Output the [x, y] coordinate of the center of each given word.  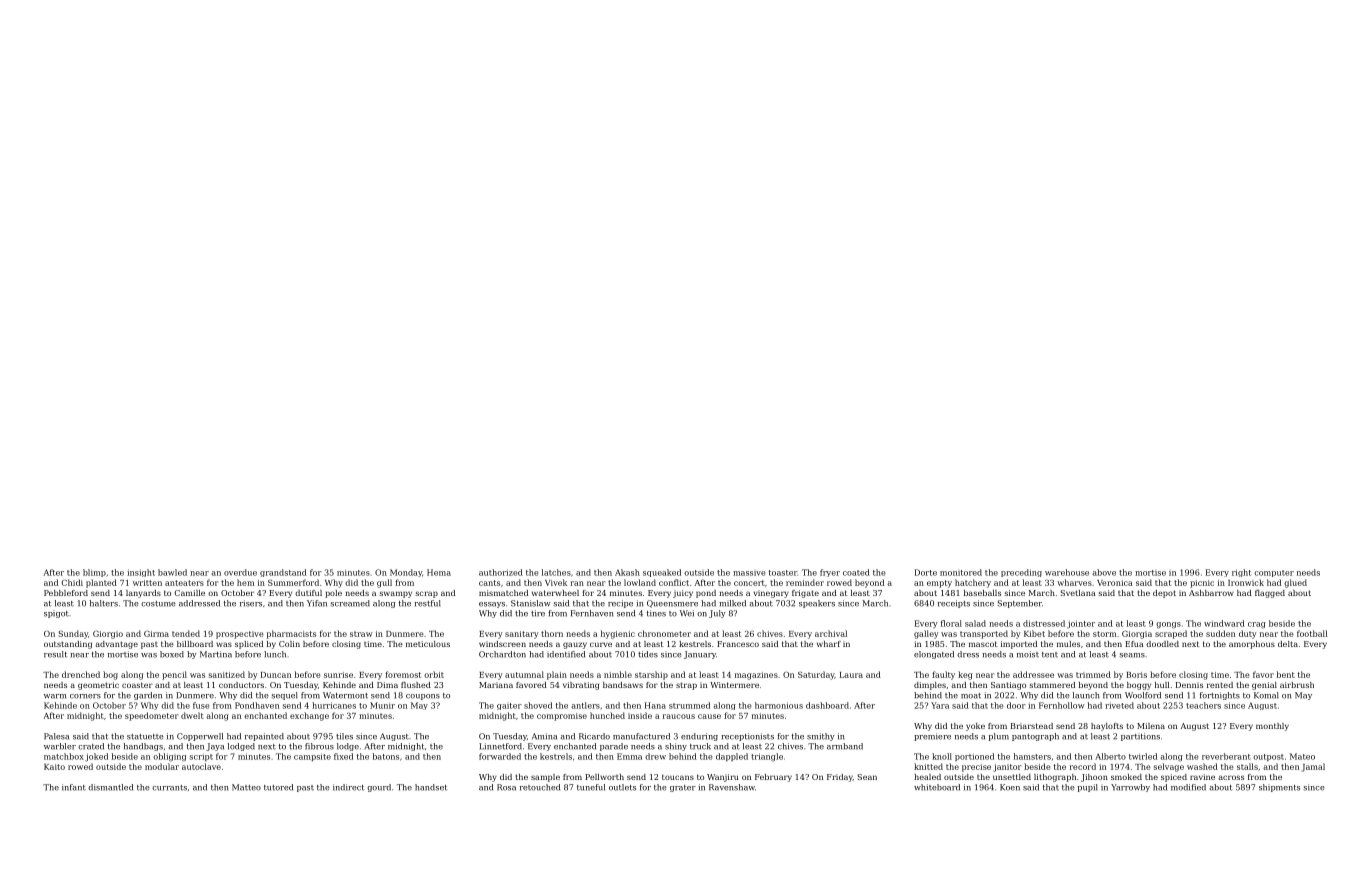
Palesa [56, 736]
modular [162, 766]
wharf [829, 644]
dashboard [827, 705]
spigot [56, 614]
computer [1274, 573]
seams [1132, 655]
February [773, 778]
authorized [501, 572]
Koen [1010, 787]
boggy [1139, 686]
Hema [439, 572]
